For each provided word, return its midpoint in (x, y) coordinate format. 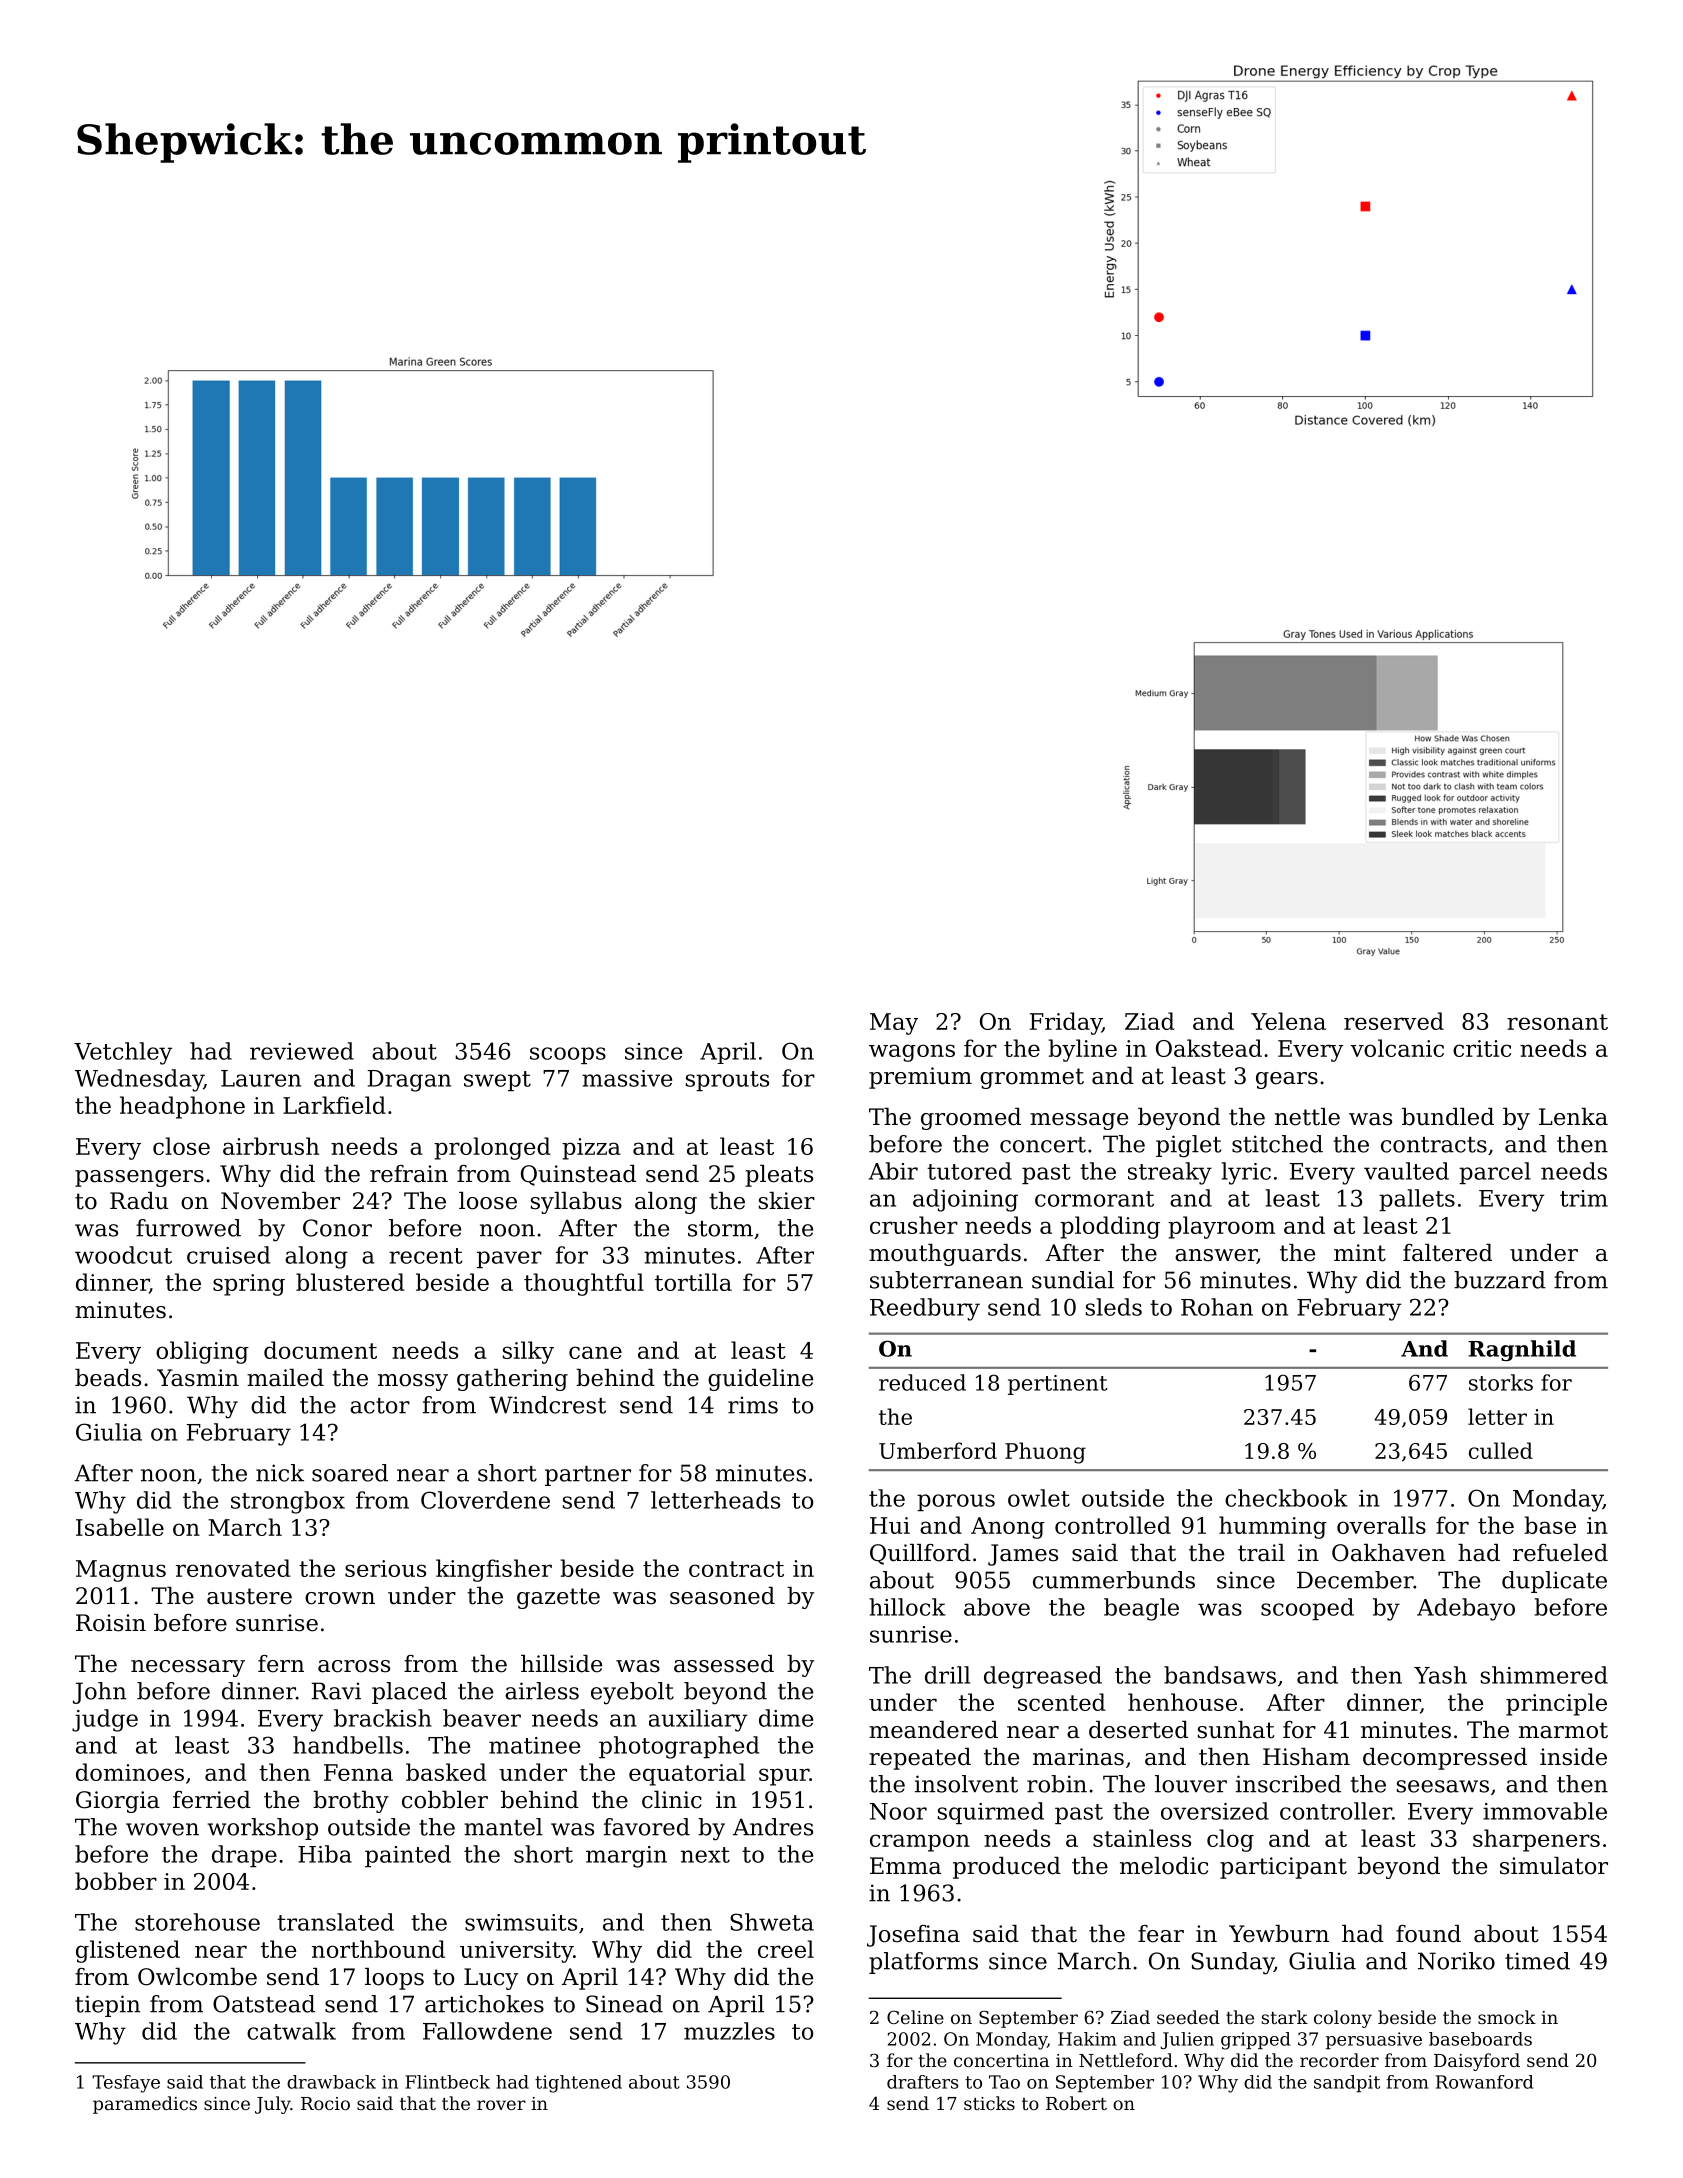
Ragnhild (1522, 1350)
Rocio (325, 2103)
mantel (503, 1827)
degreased (1043, 1677)
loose (488, 1201)
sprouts (727, 1081)
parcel (1495, 1173)
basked (446, 1772)
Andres (773, 1827)
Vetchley (123, 1053)
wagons (912, 1053)
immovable (1545, 1811)
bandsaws (1220, 1675)
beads (108, 1378)
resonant (1557, 1022)
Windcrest (547, 1405)
